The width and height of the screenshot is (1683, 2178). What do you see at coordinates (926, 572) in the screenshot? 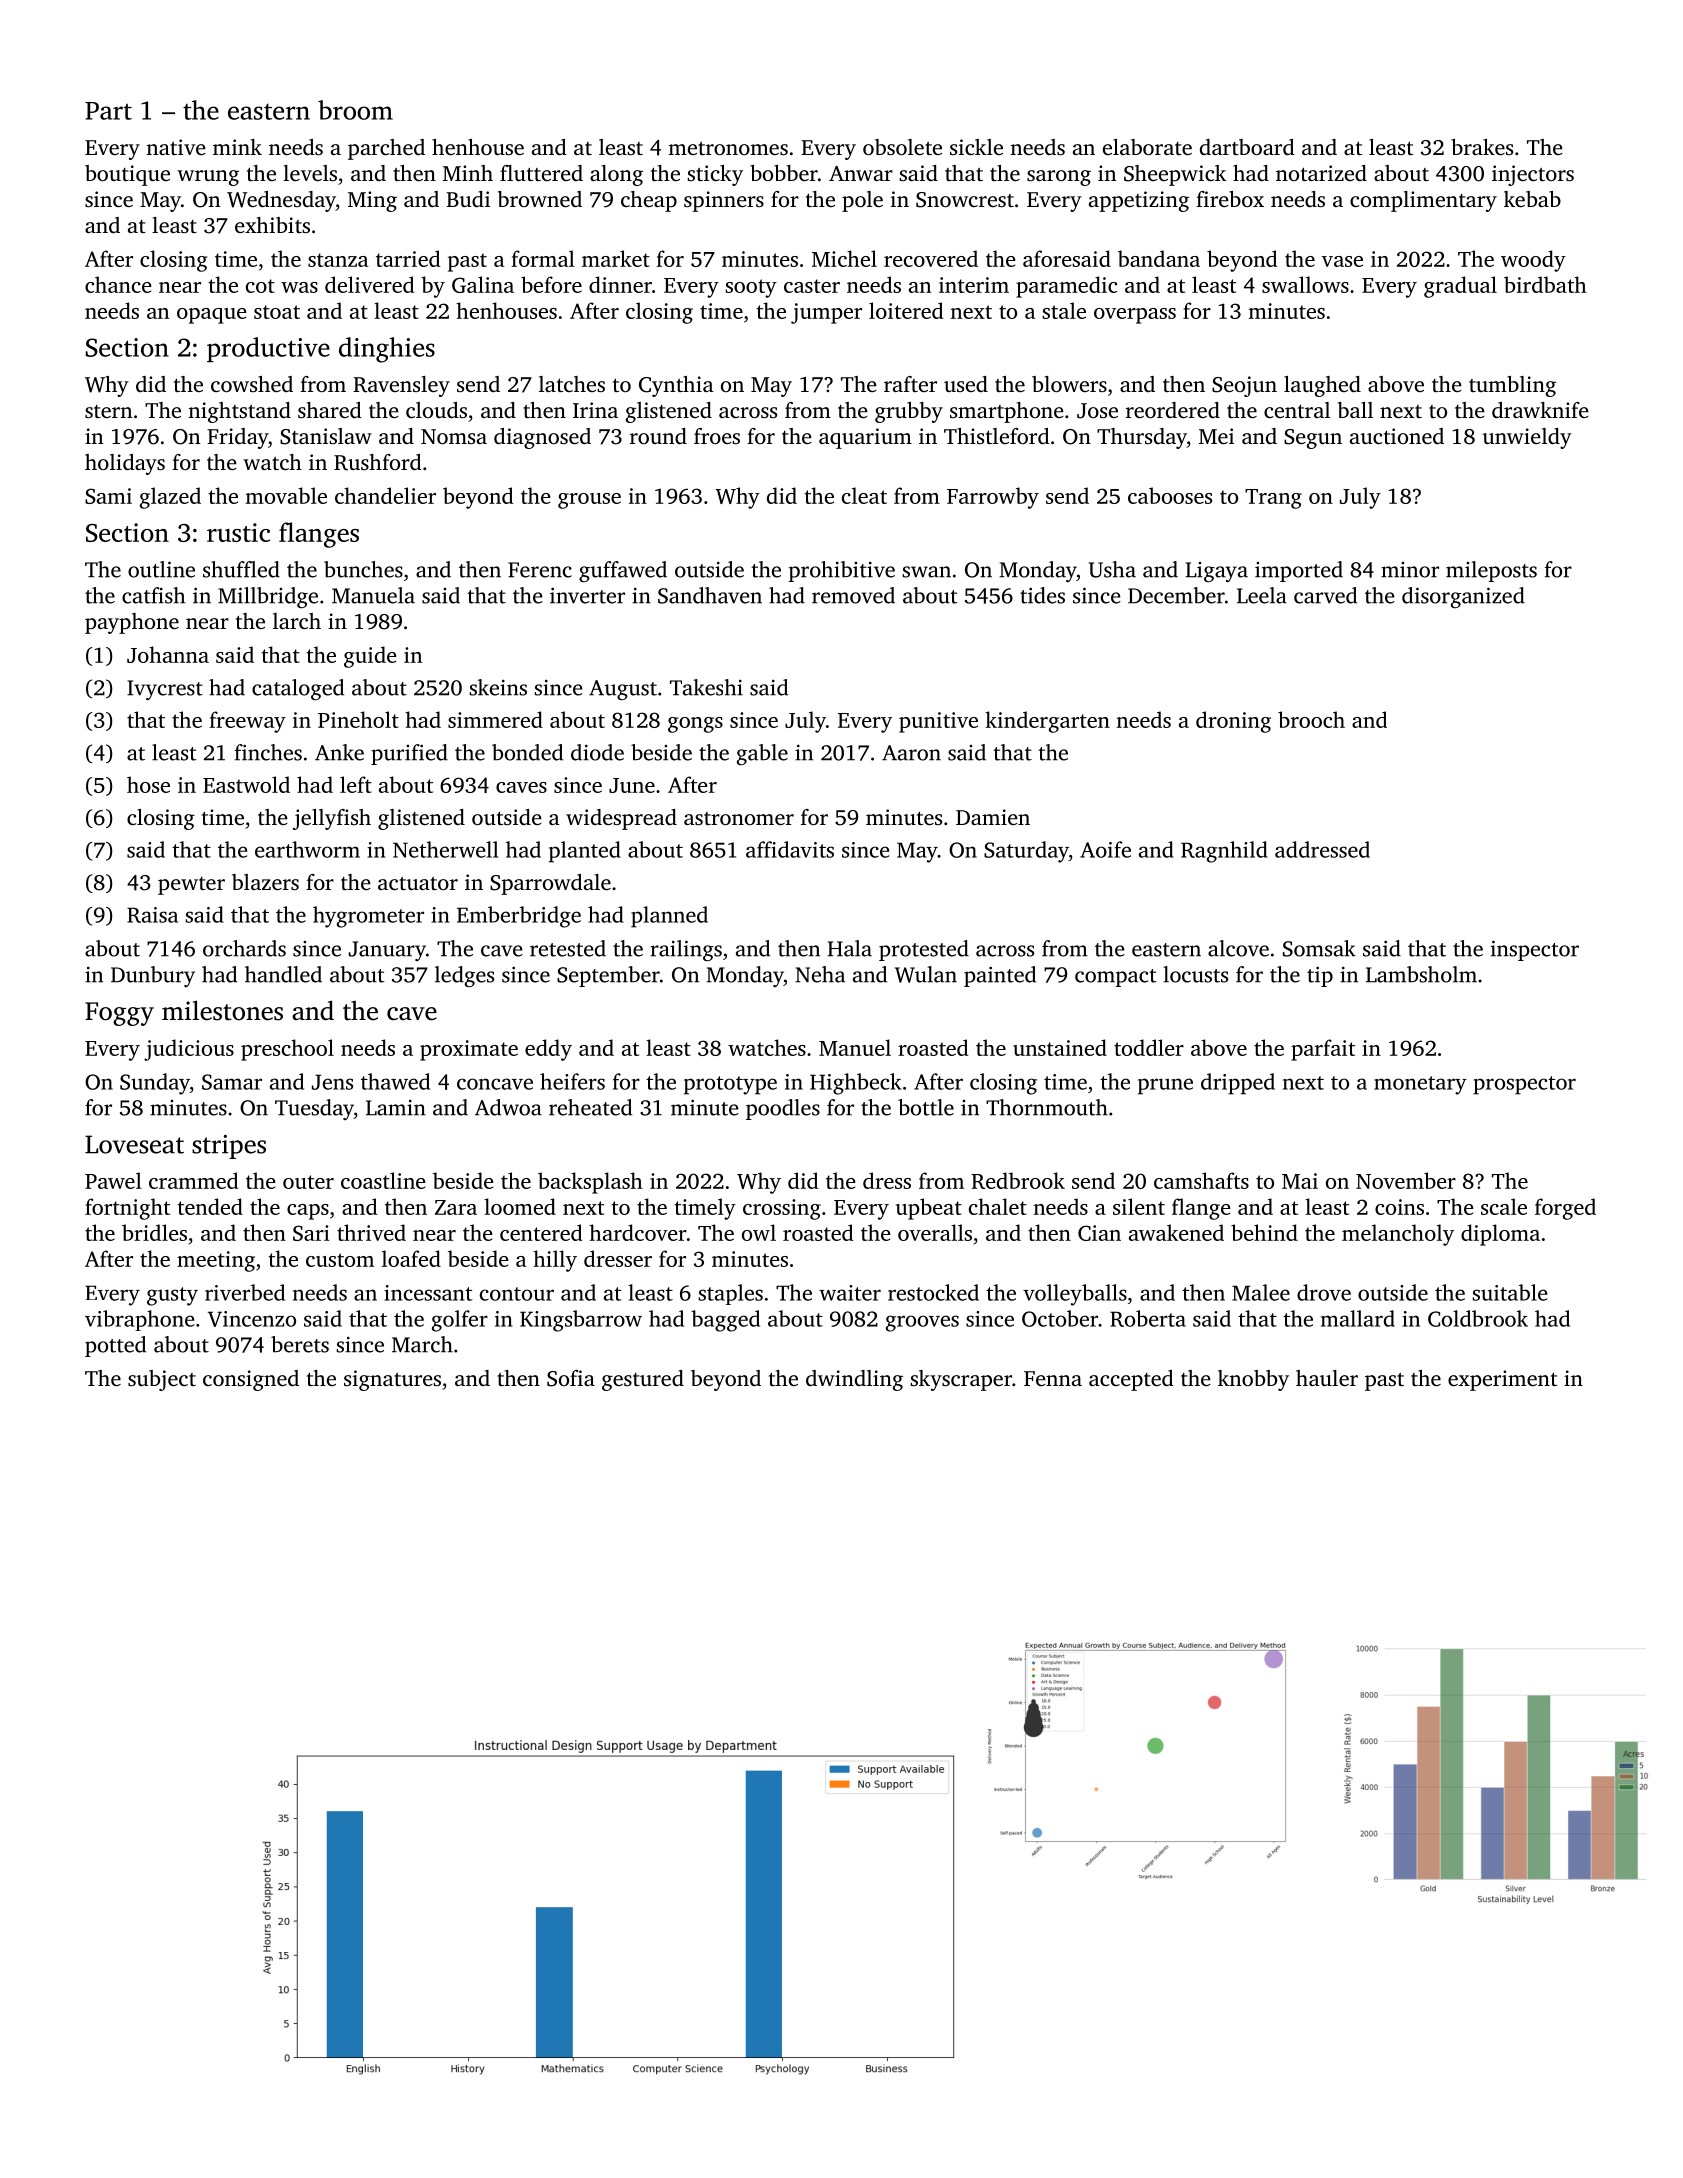
I see `swan` at bounding box center [926, 572].
